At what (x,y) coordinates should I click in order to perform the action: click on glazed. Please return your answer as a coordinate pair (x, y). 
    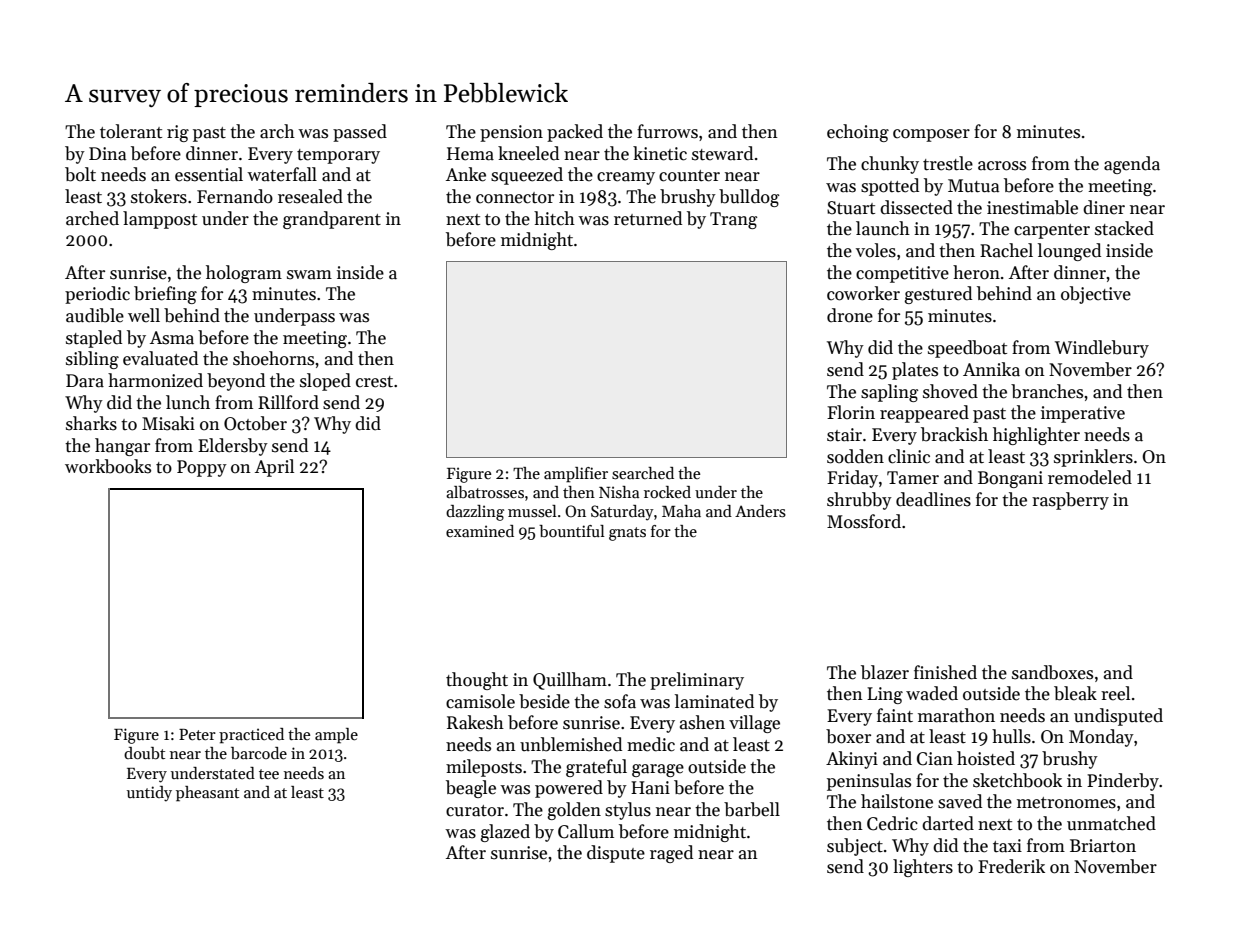
    Looking at the image, I should click on (505, 833).
